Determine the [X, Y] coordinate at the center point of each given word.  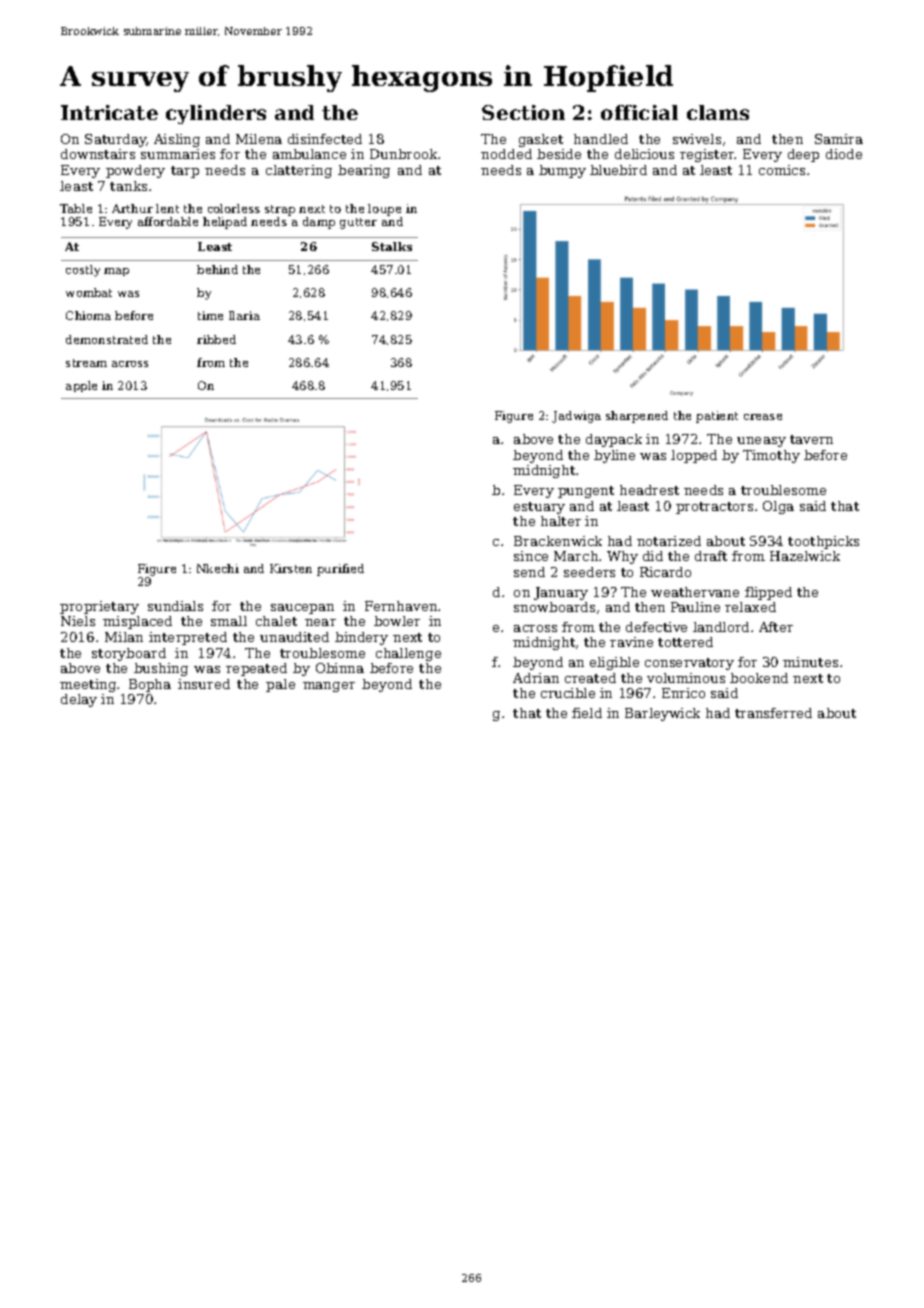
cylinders [216, 114]
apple [81, 386]
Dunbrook [403, 154]
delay [79, 700]
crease [763, 417]
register [707, 155]
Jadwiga [576, 417]
